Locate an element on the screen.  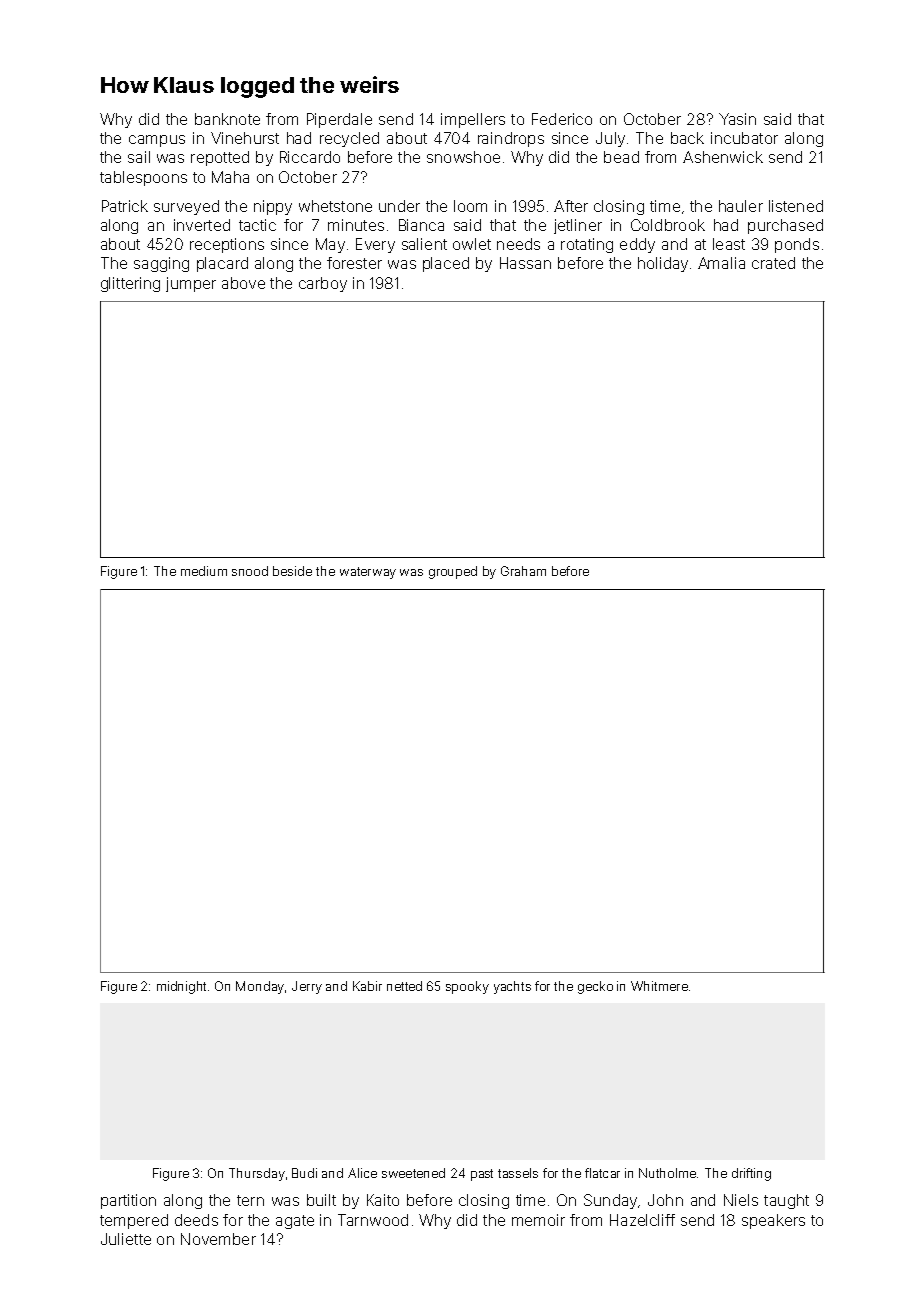
carboy is located at coordinates (323, 284).
